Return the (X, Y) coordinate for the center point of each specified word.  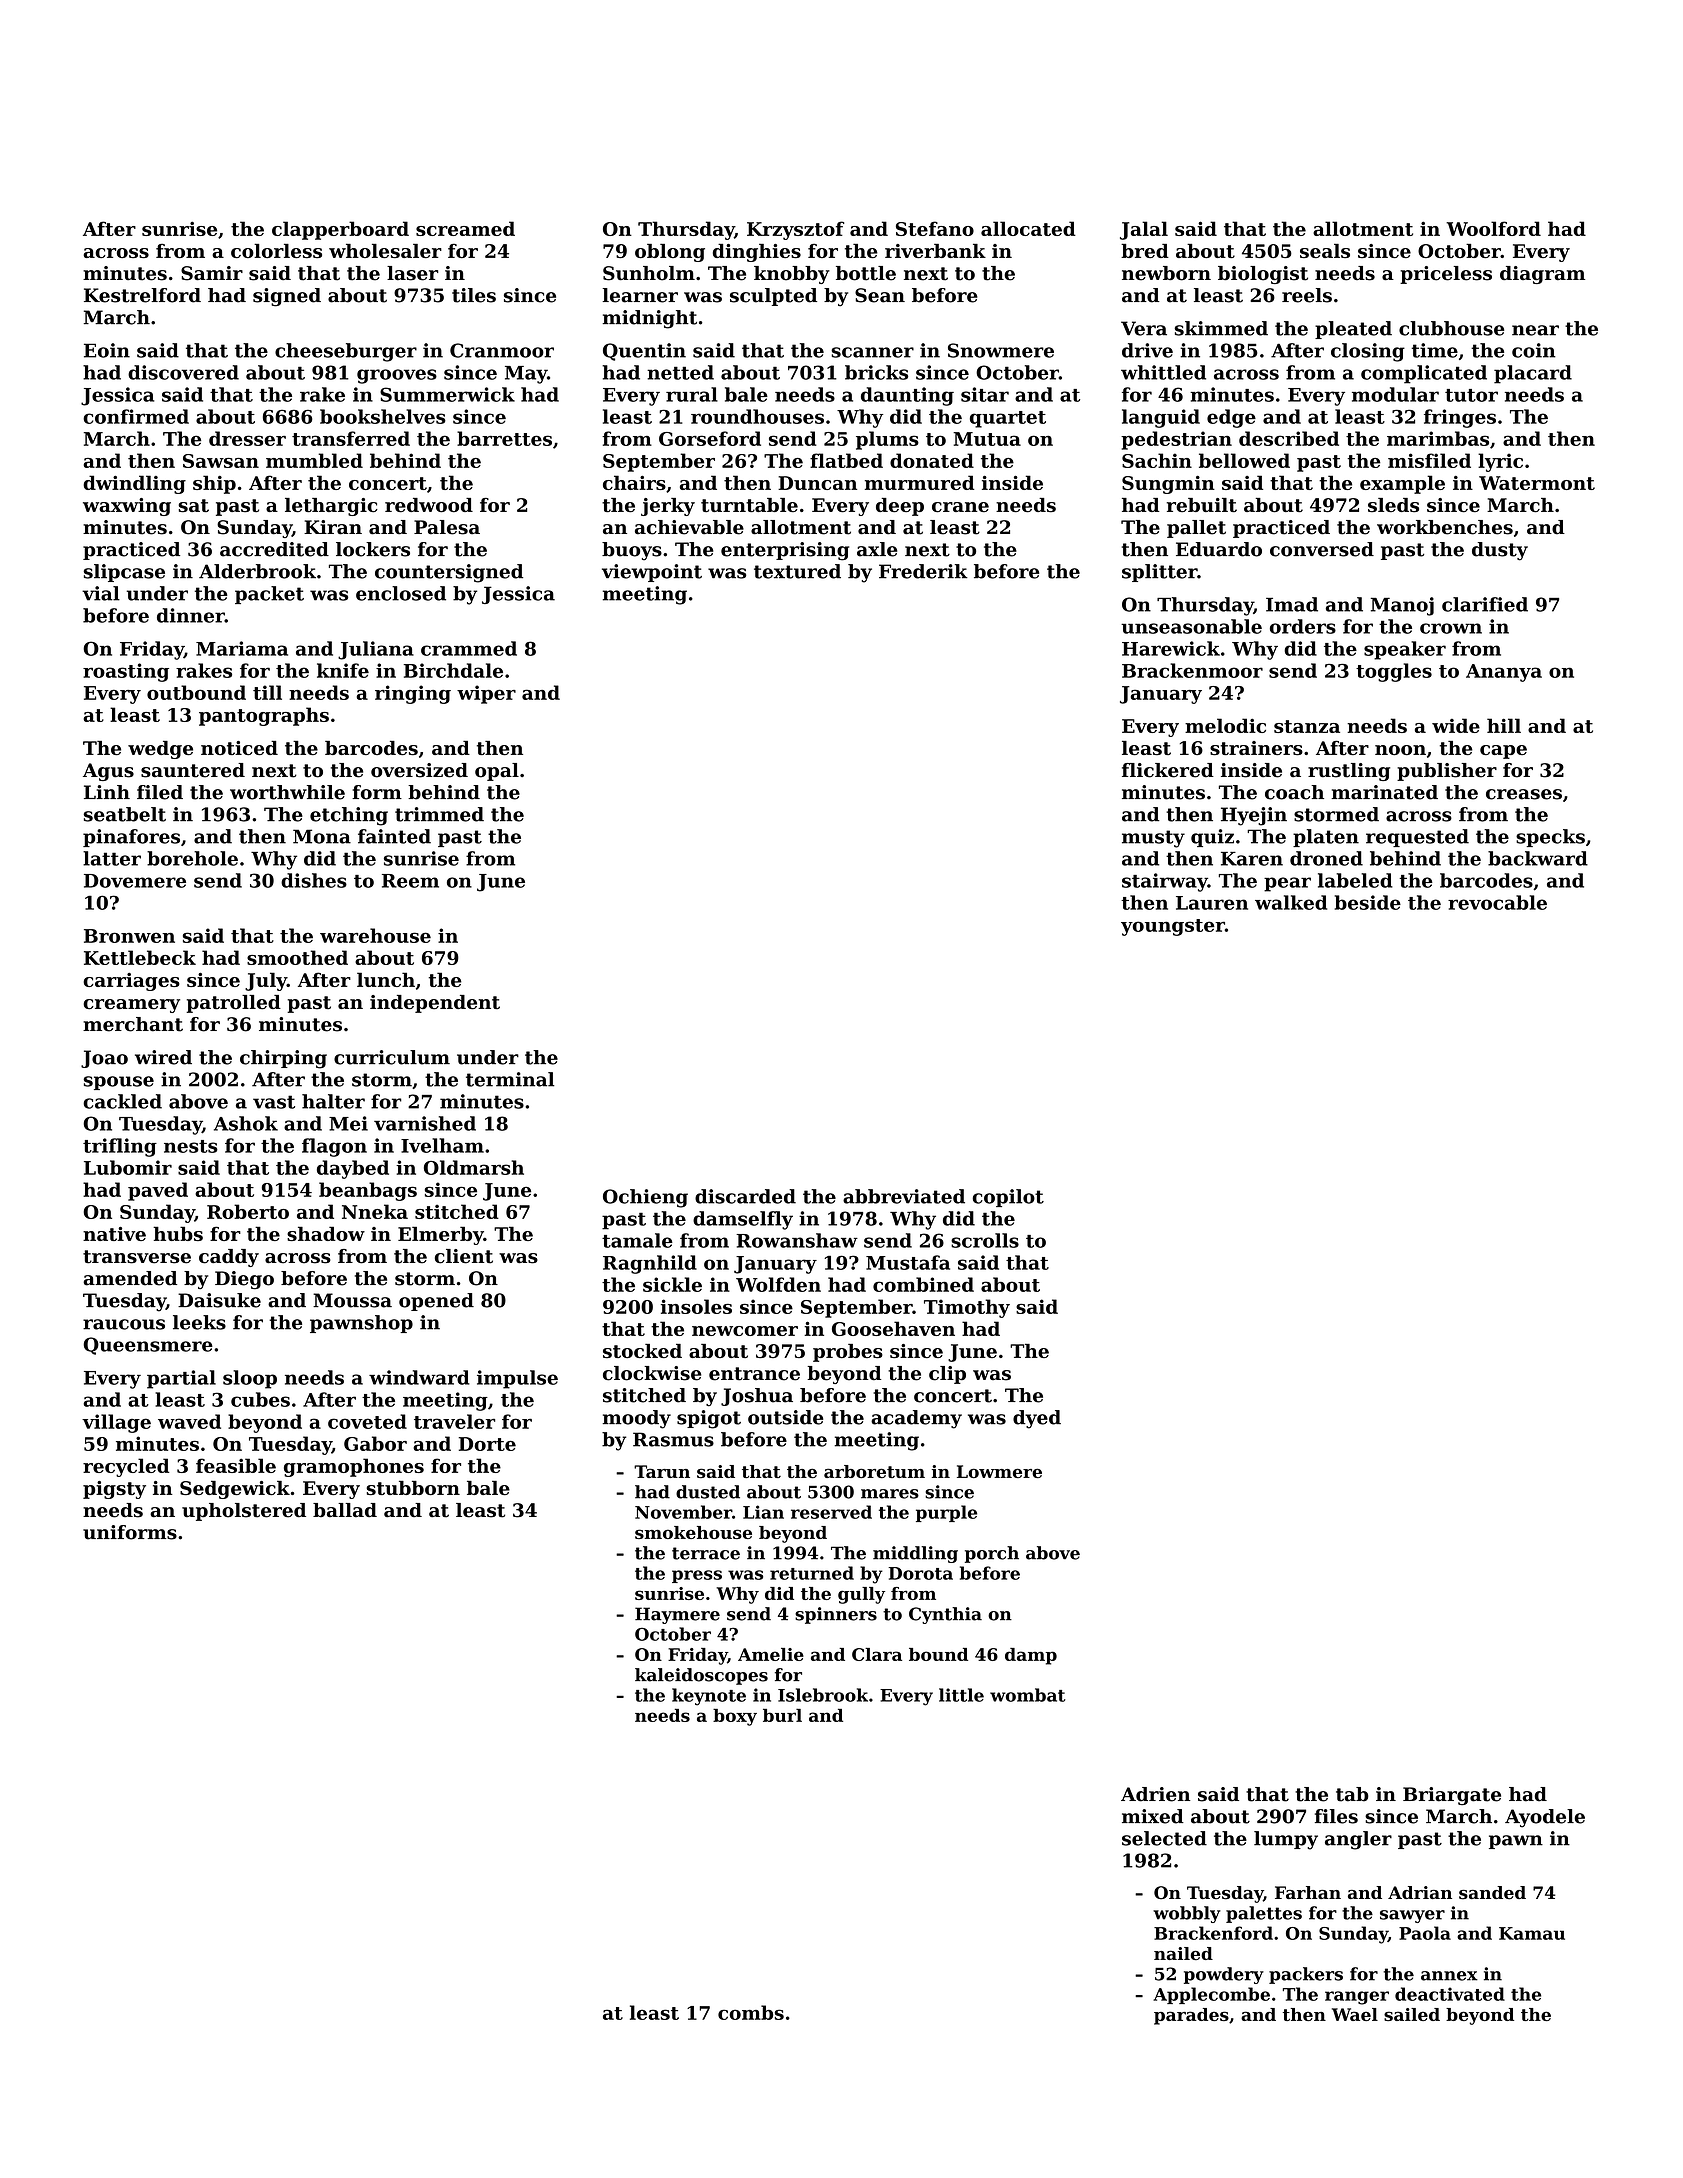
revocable (1497, 902)
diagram (1542, 275)
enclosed (401, 593)
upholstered (244, 1512)
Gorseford (710, 438)
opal (497, 772)
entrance (754, 1374)
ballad (345, 1510)
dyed (1037, 1419)
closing (1368, 352)
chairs (634, 482)
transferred (351, 438)
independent (435, 1004)
